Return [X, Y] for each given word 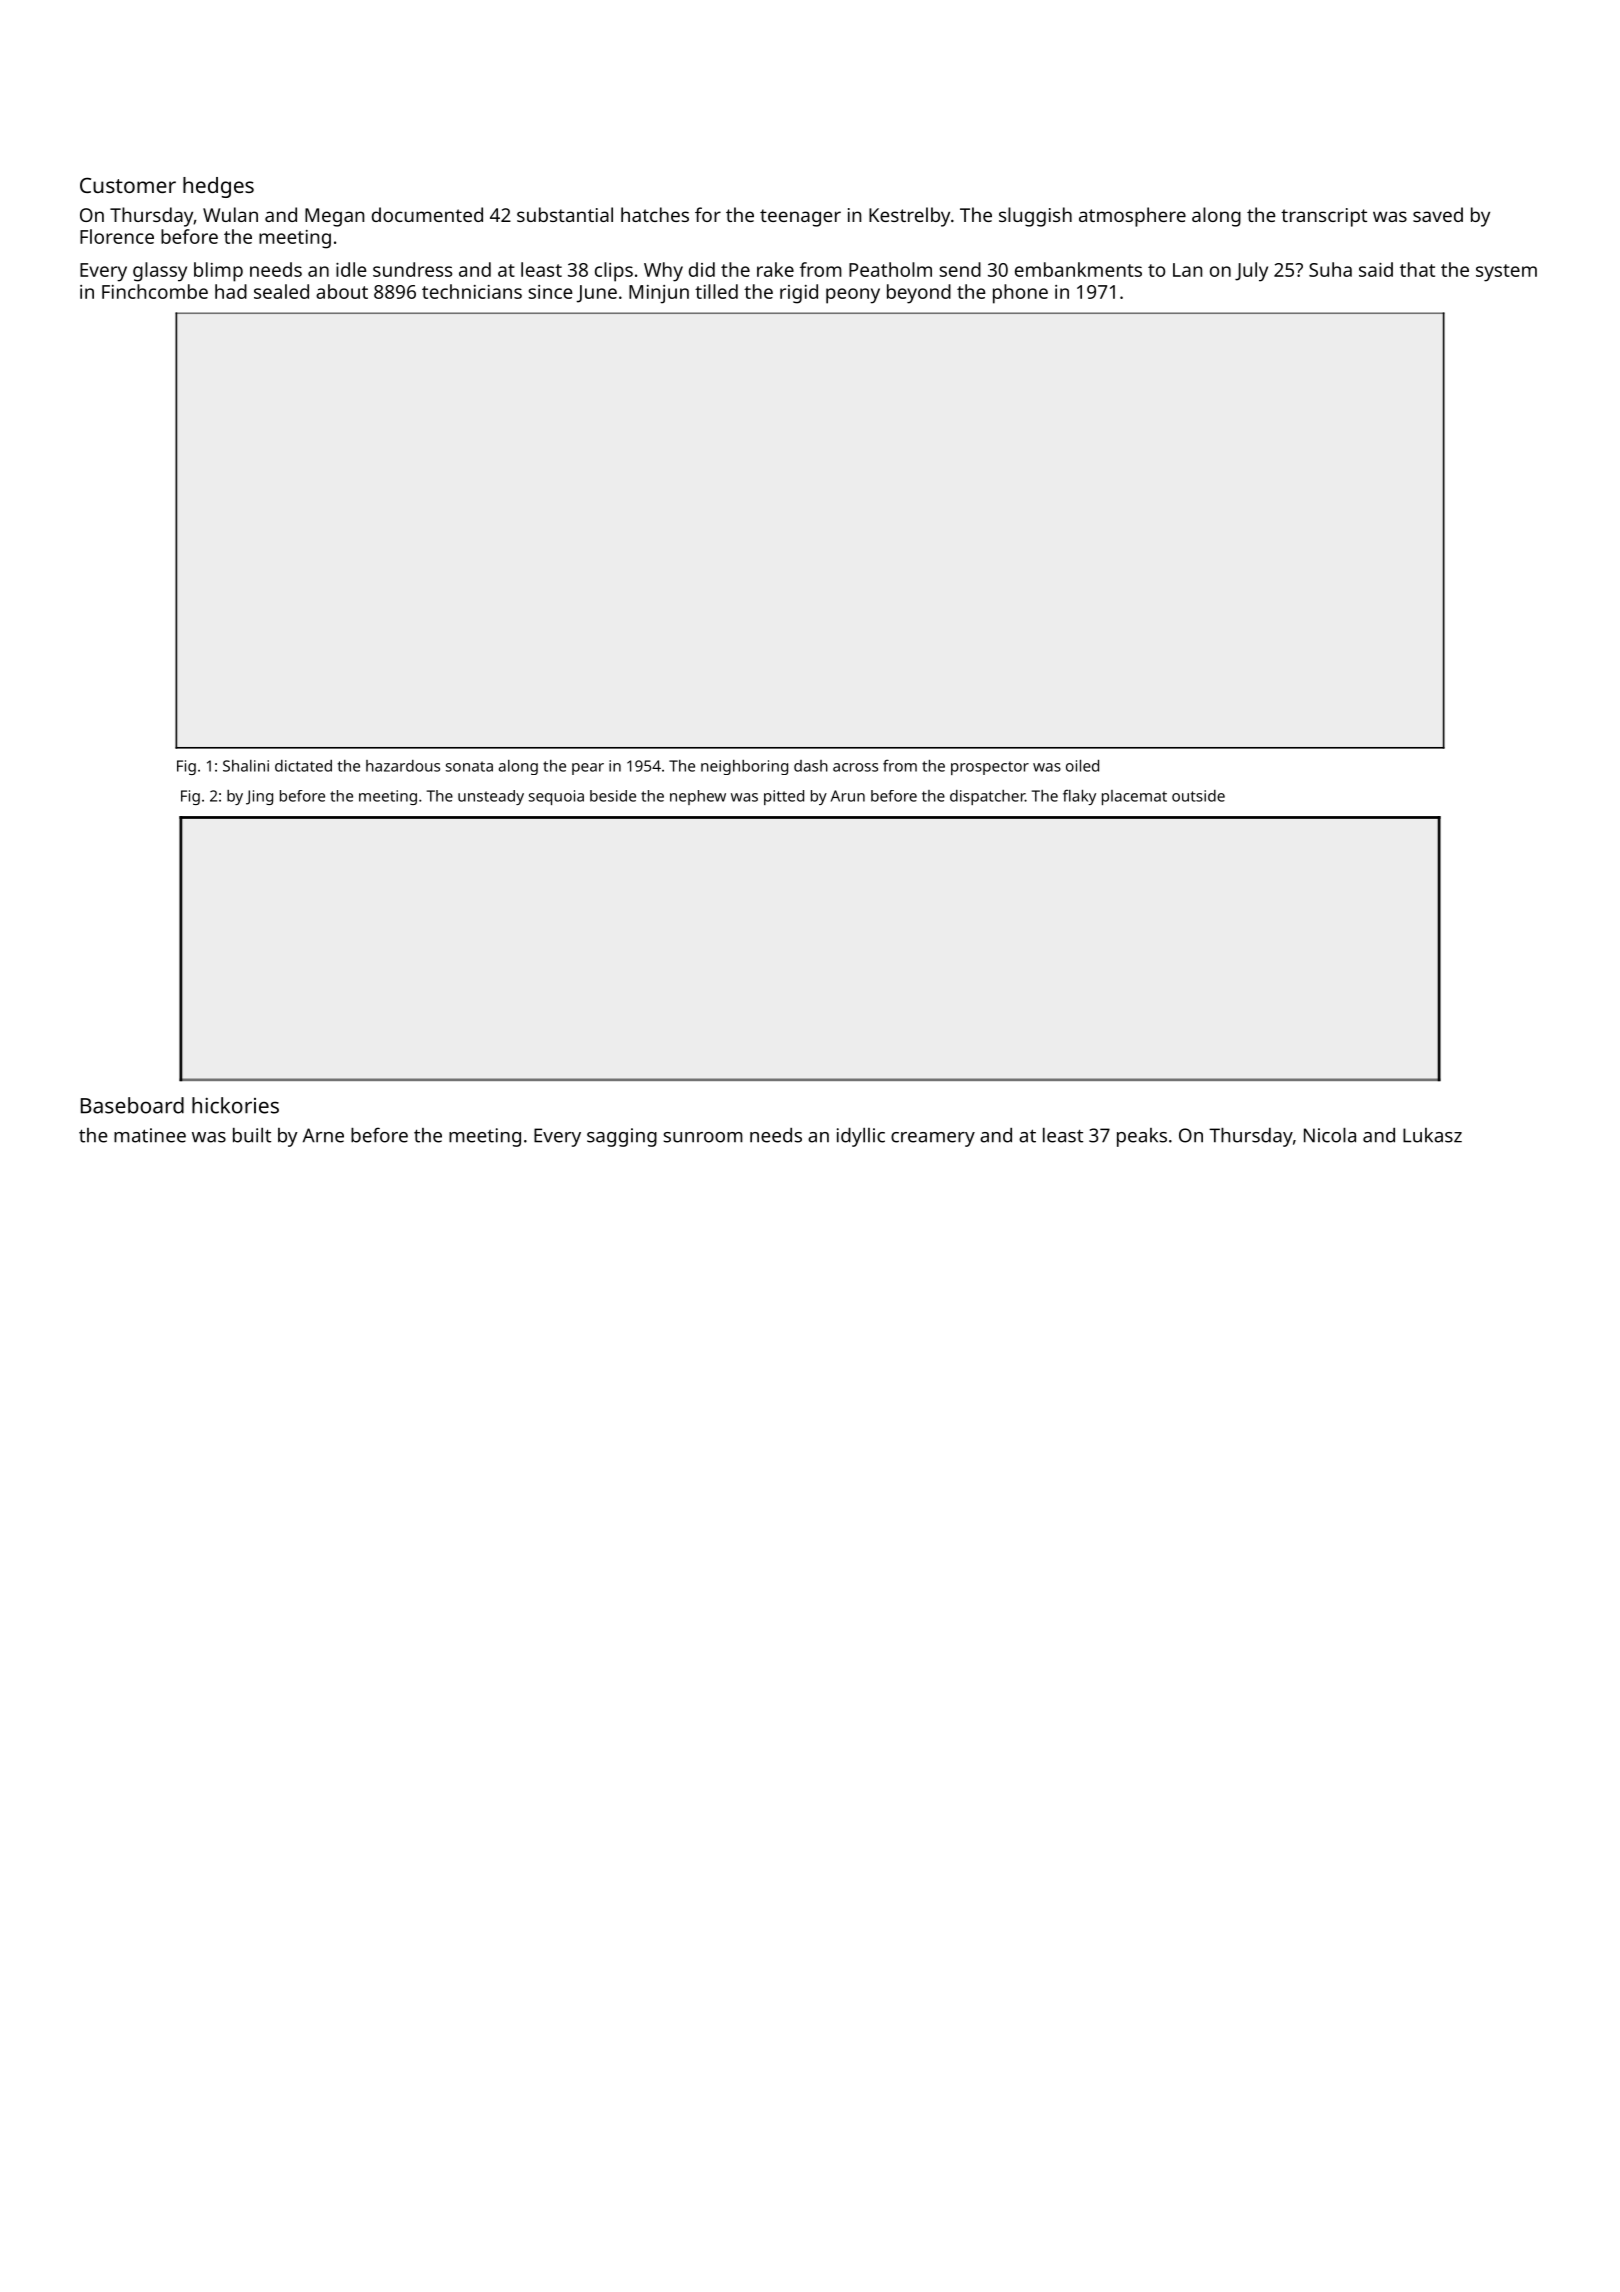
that [1417, 269]
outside [1198, 796]
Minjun [659, 294]
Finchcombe [155, 291]
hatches [655, 214]
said [1376, 269]
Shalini [246, 766]
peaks [1142, 1137]
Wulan [230, 214]
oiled [1082, 766]
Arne [323, 1135]
